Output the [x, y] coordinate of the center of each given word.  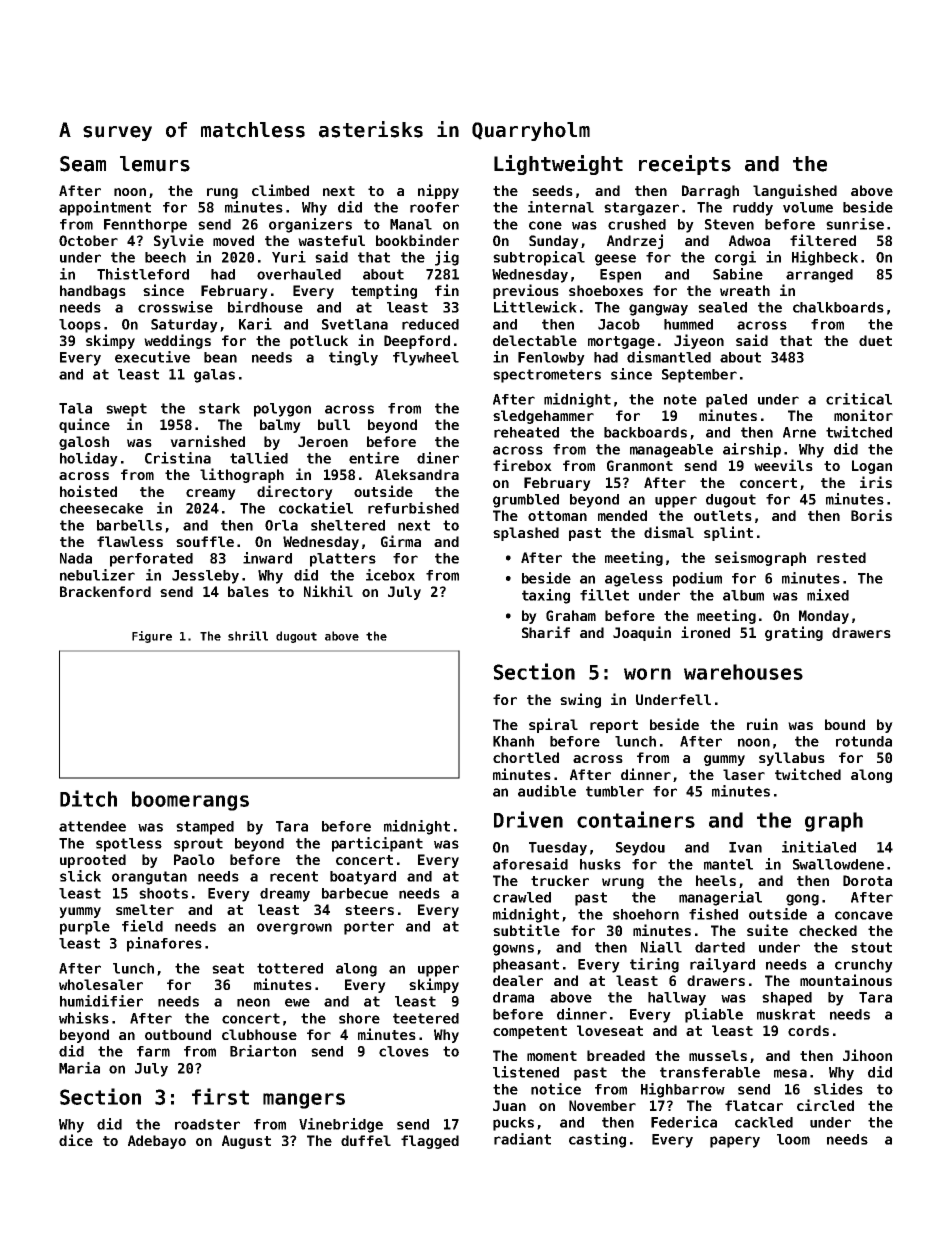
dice [76, 1140]
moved [233, 240]
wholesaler [101, 984]
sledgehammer [543, 417]
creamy [211, 494]
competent [530, 1032]
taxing [546, 596]
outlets [723, 515]
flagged [430, 1142]
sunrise [855, 224]
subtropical [539, 258]
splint [728, 533]
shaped [787, 999]
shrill [248, 636]
